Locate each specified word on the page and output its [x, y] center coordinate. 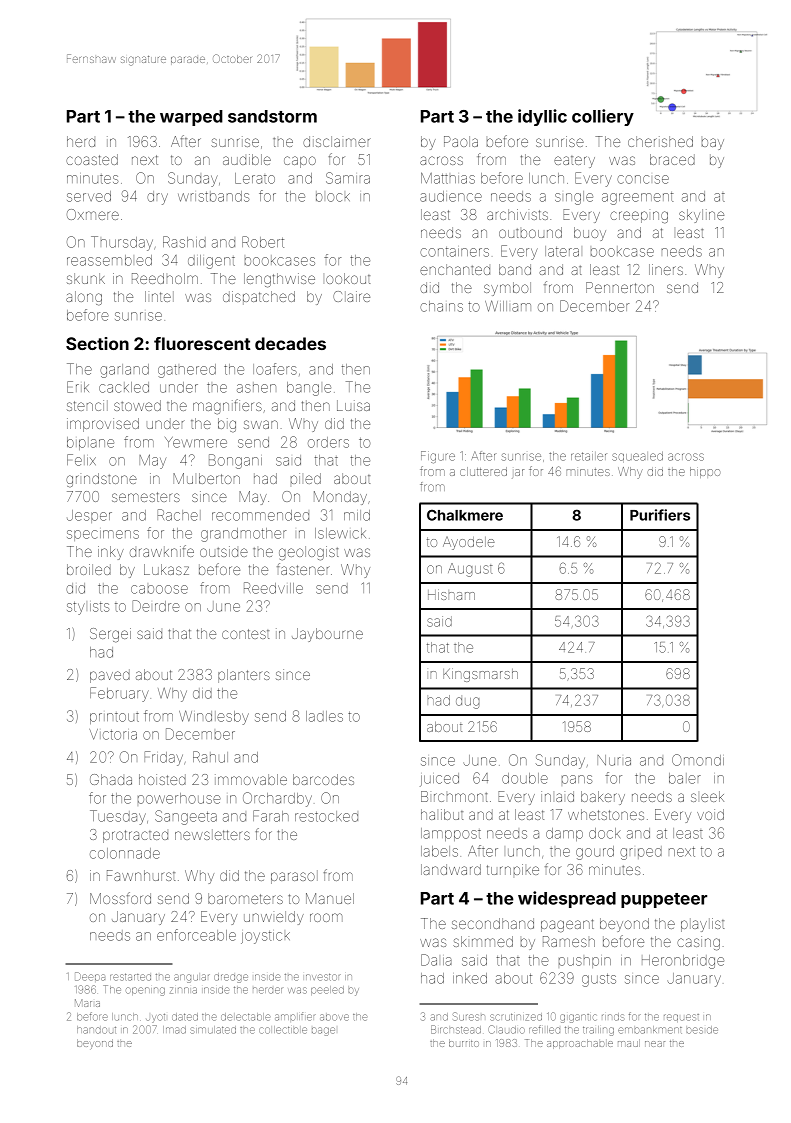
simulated [213, 1030]
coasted [92, 159]
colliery [603, 117]
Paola [461, 141]
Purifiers [660, 515]
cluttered [483, 471]
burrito [464, 1043]
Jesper [89, 516]
